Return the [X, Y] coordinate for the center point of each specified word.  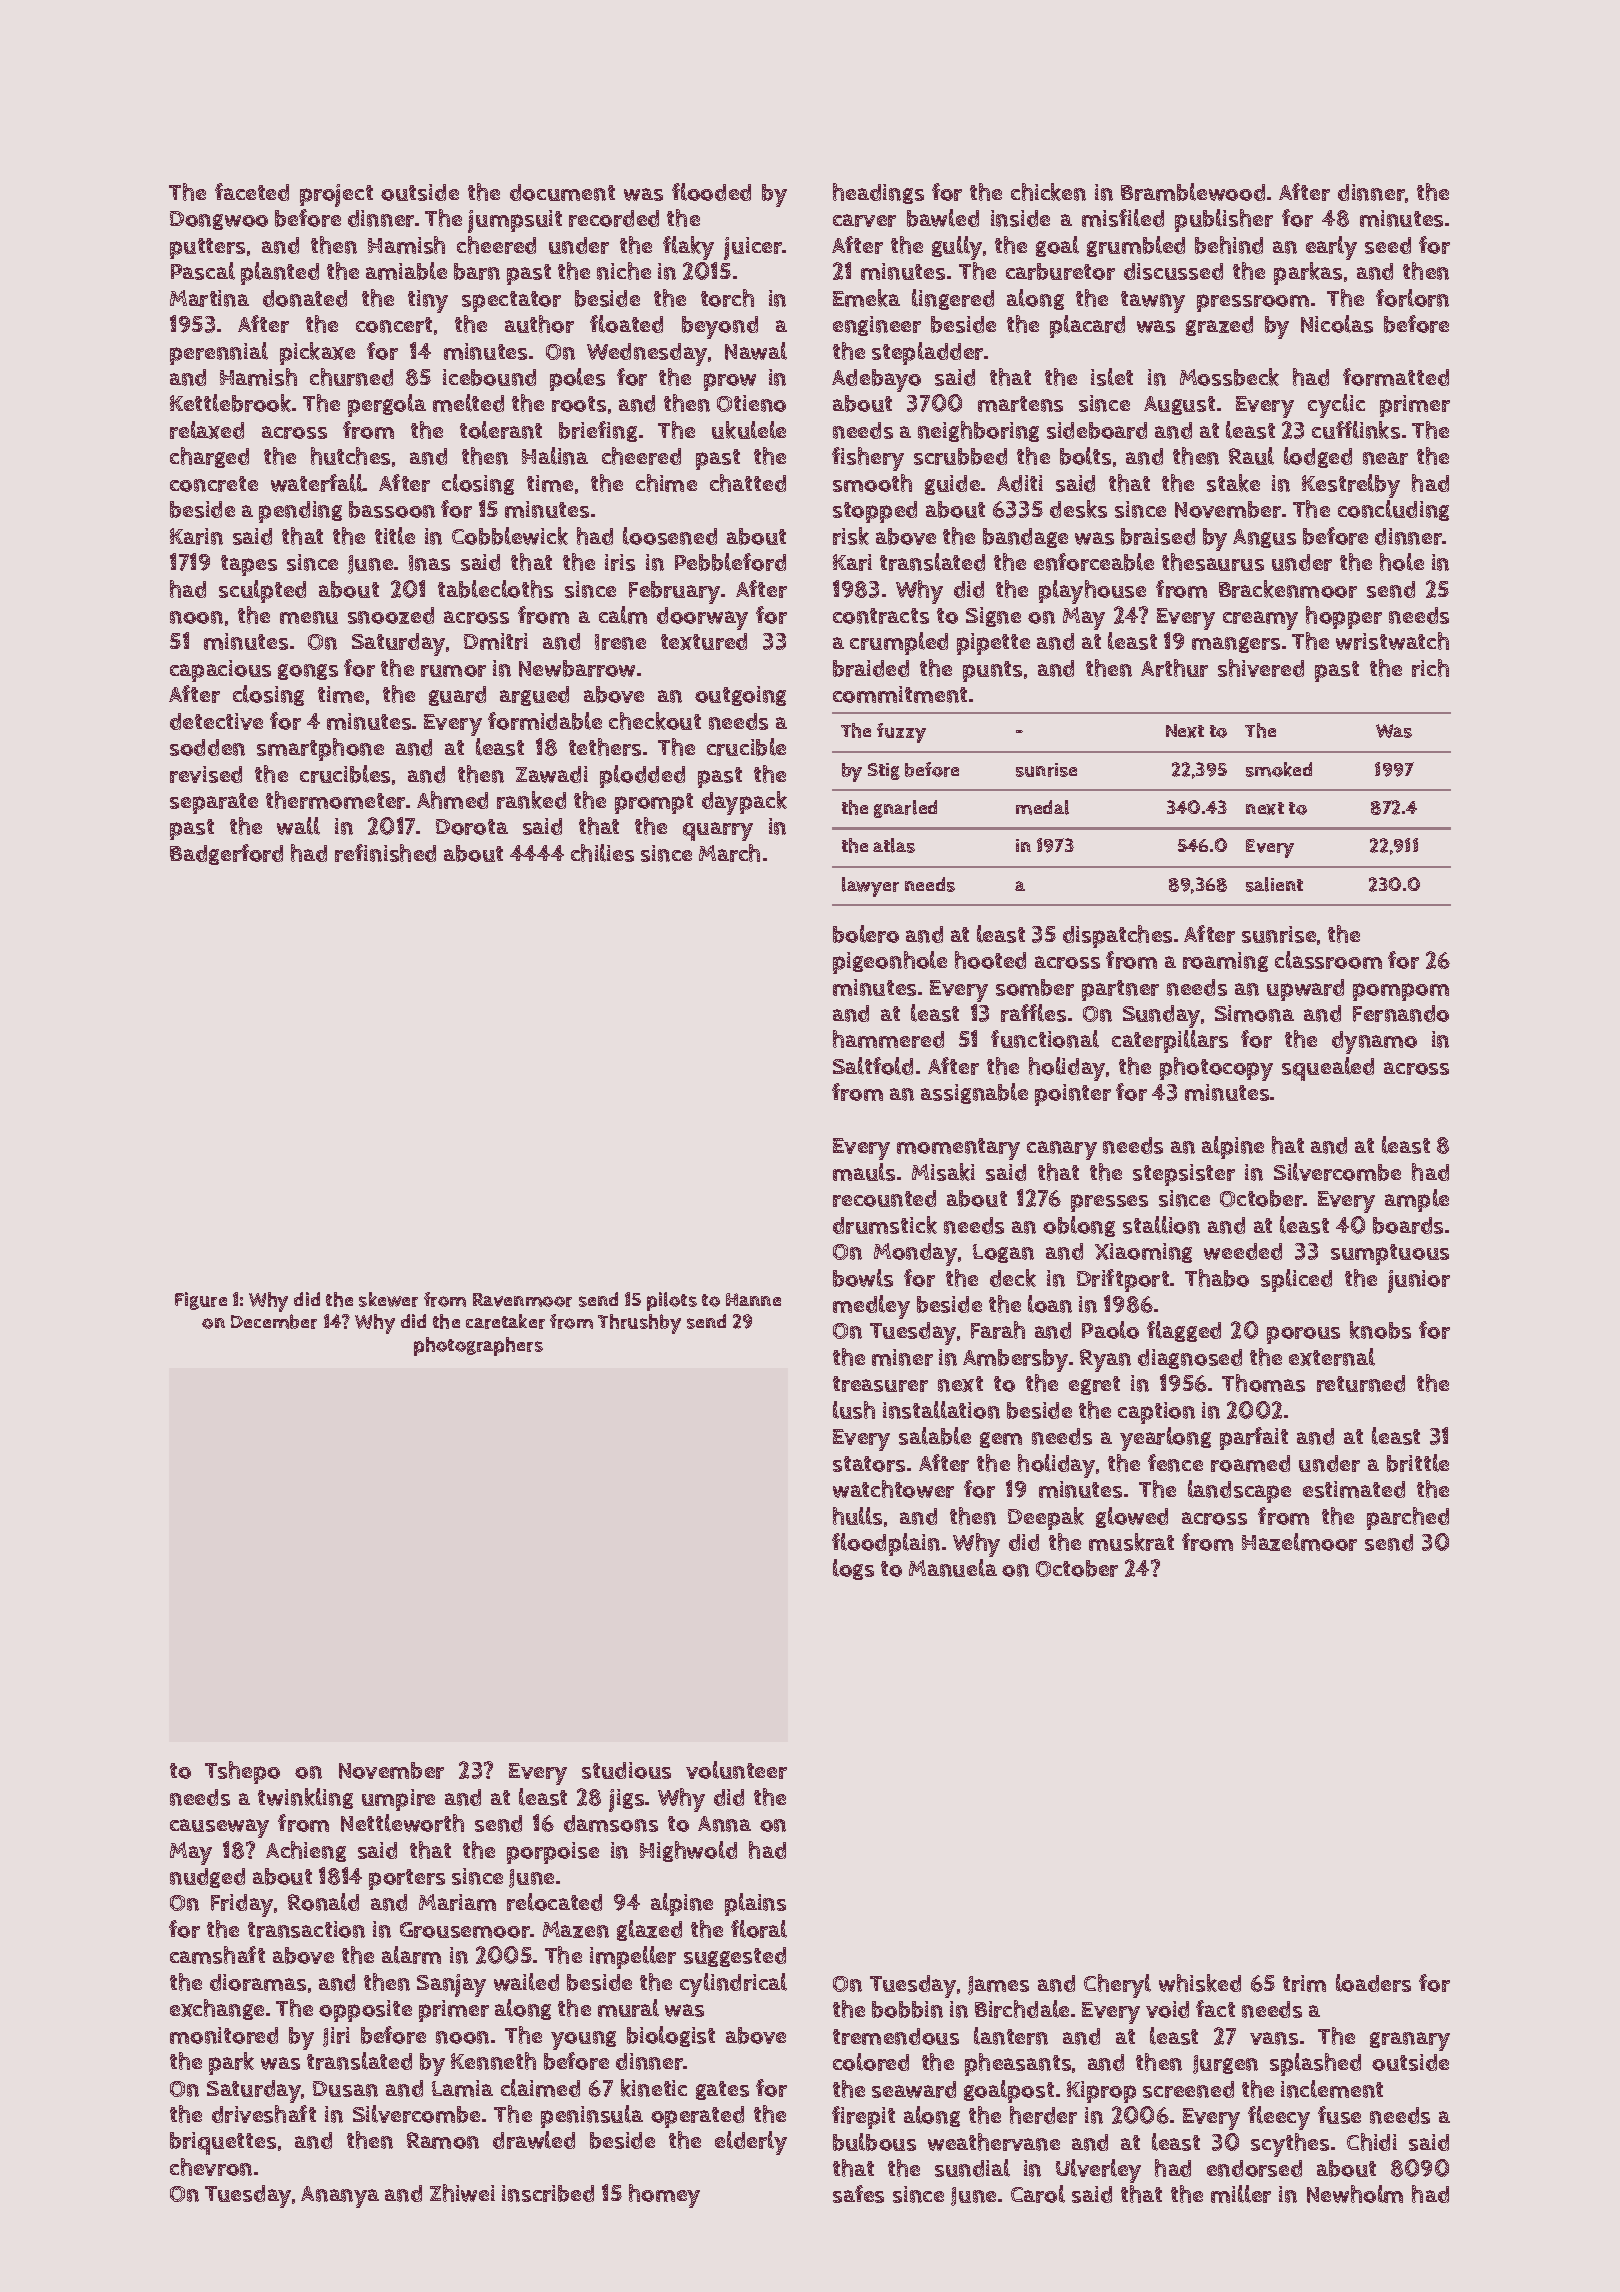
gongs [308, 672]
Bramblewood [1193, 192]
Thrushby [639, 1324]
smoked [1279, 769]
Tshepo [242, 1772]
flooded [711, 192]
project [336, 195]
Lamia [462, 2088]
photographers [478, 1346]
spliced [1296, 1280]
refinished [385, 853]
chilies [602, 853]
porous [1303, 1335]
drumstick [885, 1225]
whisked [1200, 1983]
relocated [554, 1902]
